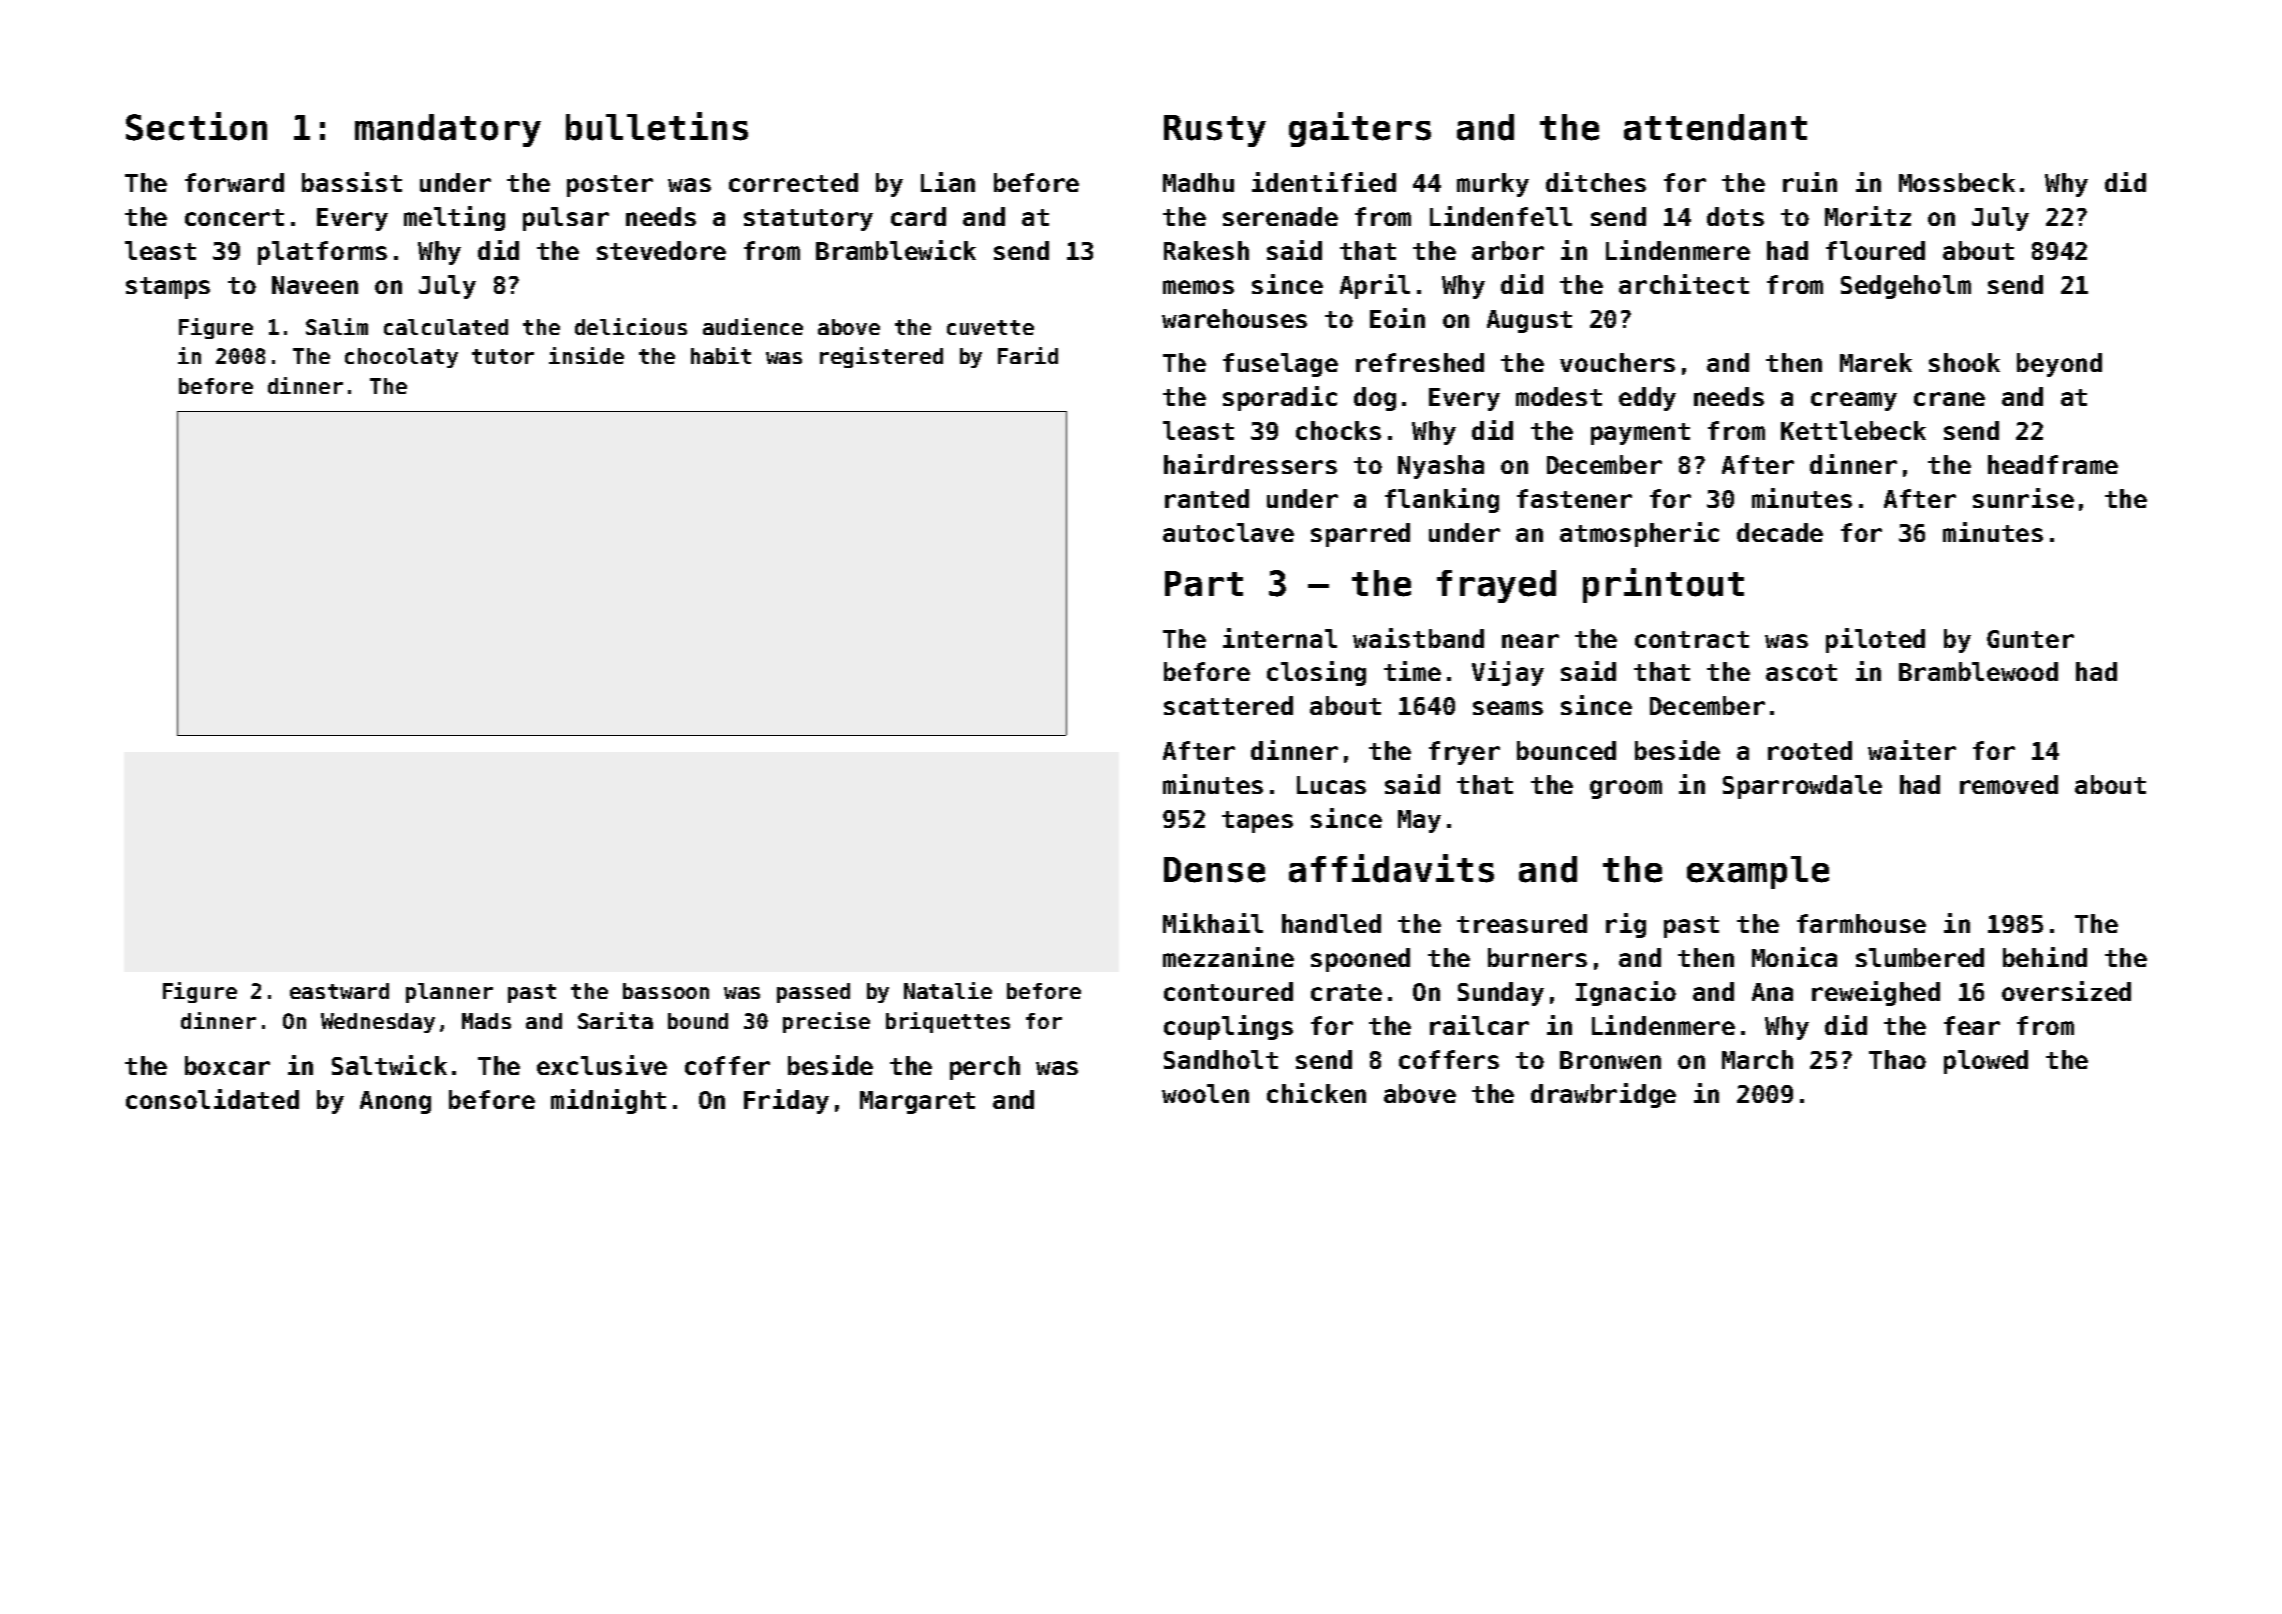 The image size is (2282, 1614). What do you see at coordinates (401, 358) in the screenshot?
I see `chocolaty` at bounding box center [401, 358].
